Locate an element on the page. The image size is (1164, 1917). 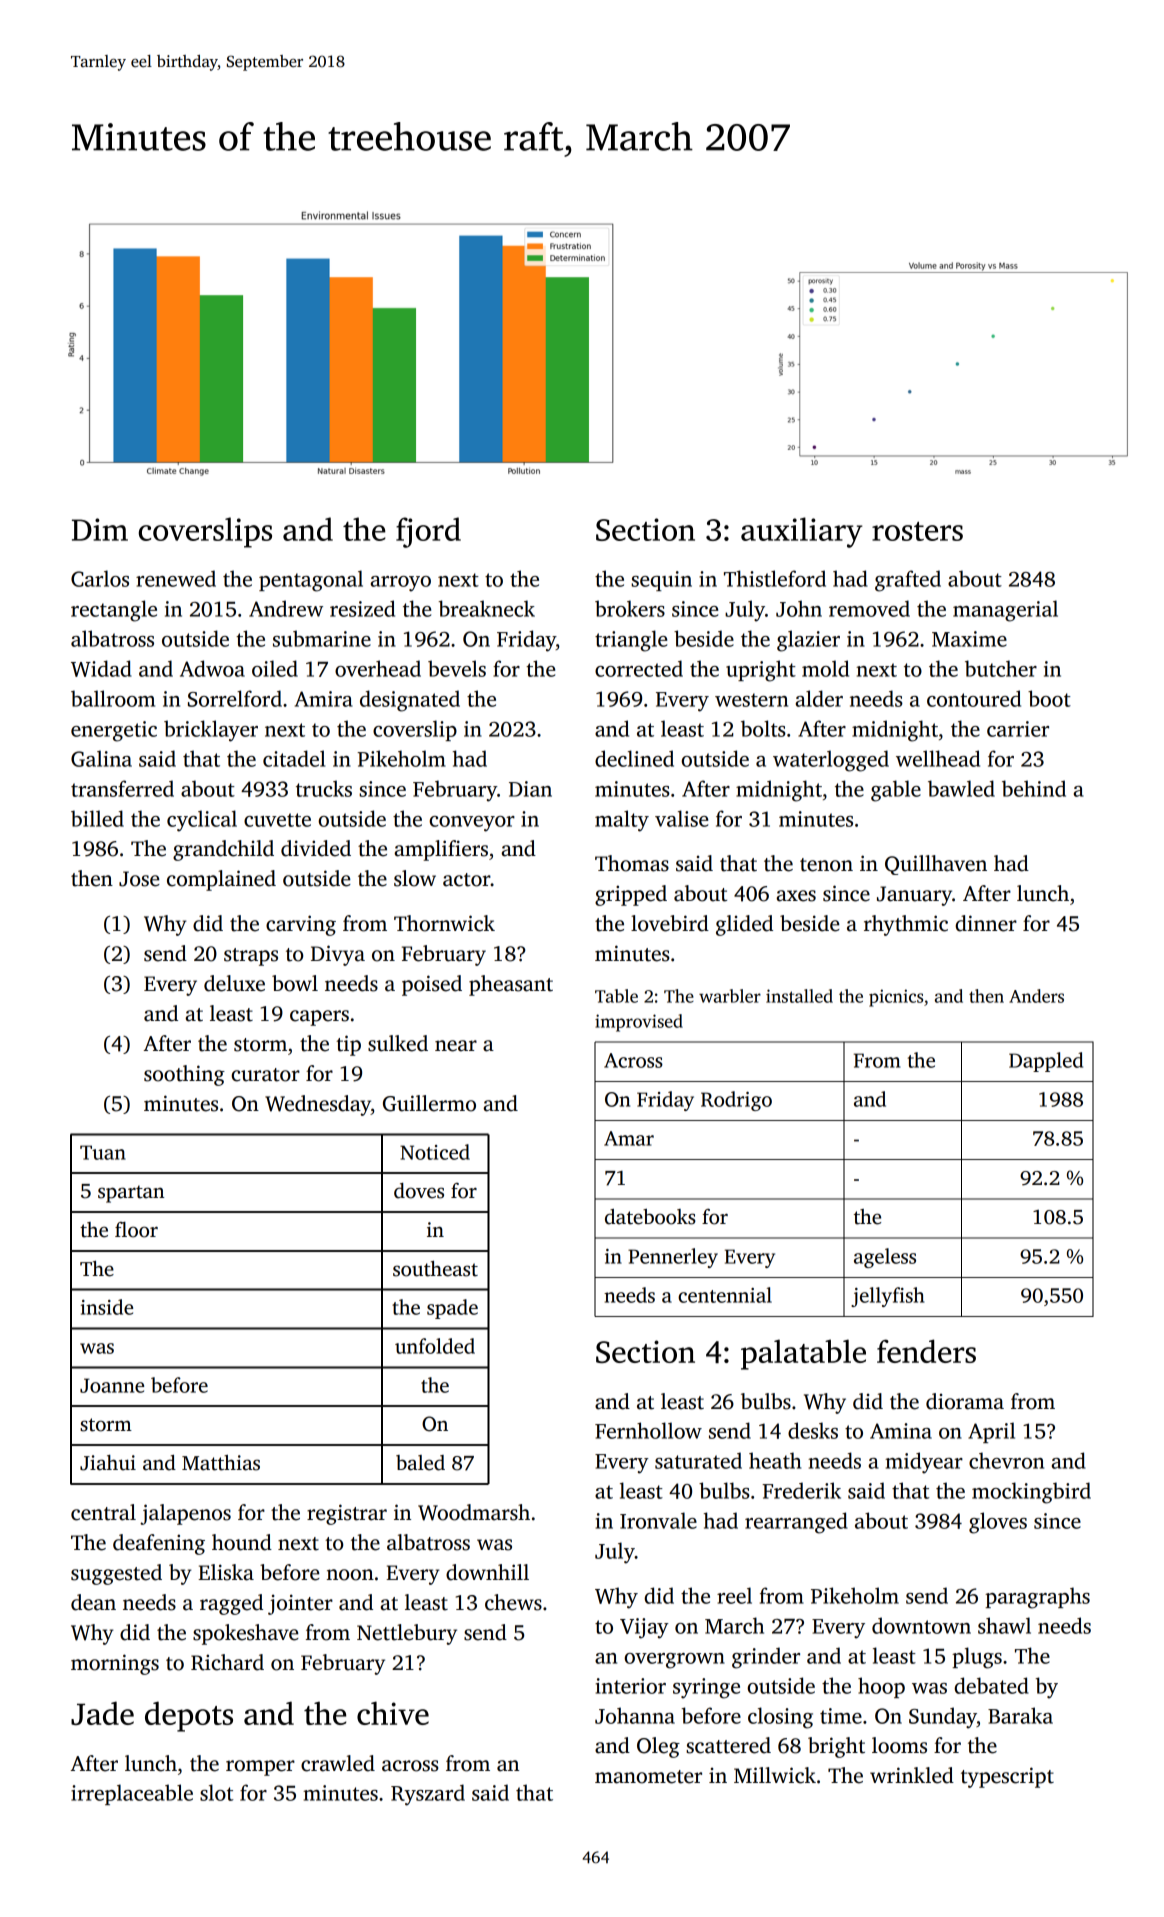
conveyor is located at coordinates (472, 824).
